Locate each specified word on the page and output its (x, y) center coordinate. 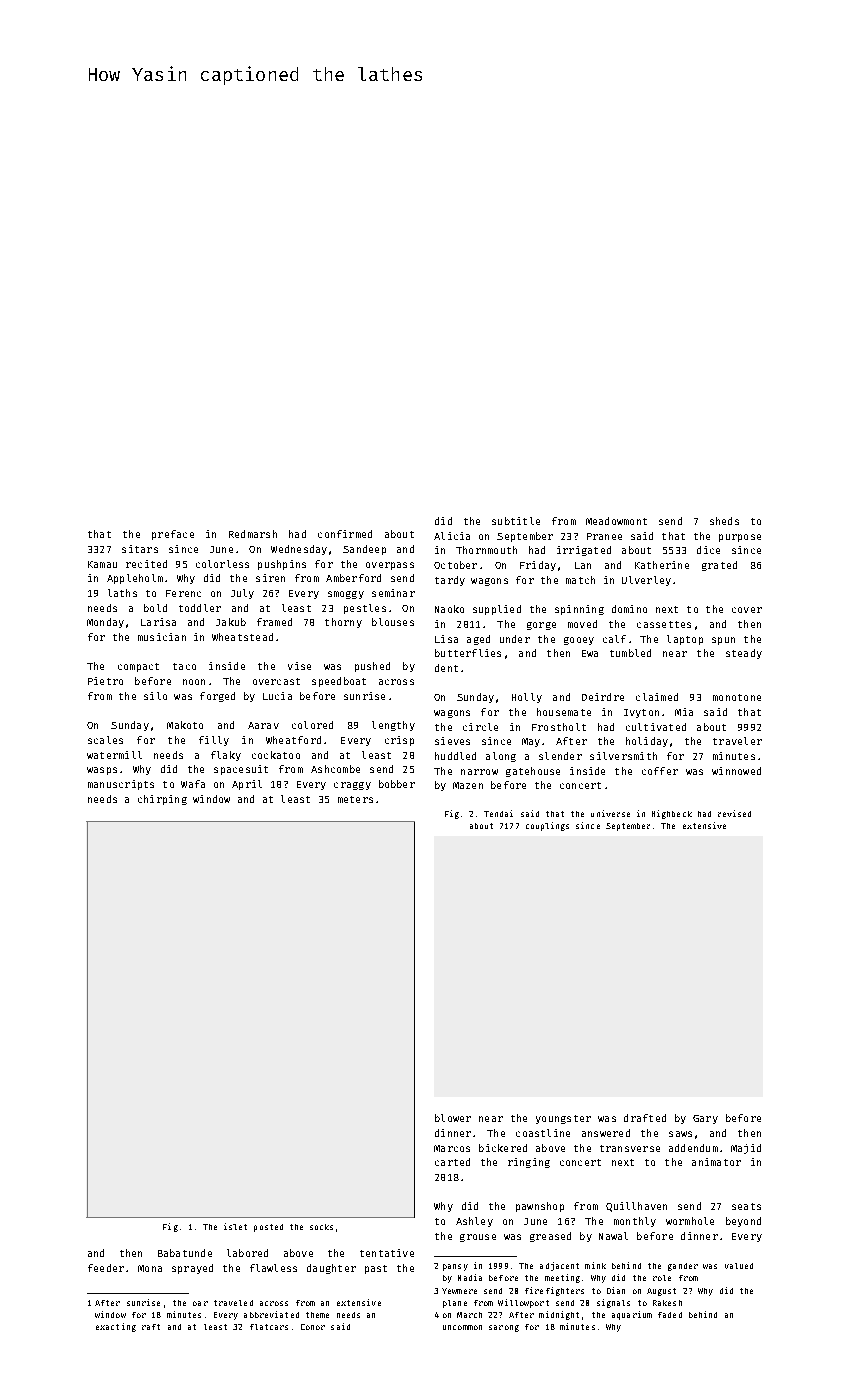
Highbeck (672, 814)
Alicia (452, 536)
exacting (116, 1327)
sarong (504, 1328)
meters (355, 799)
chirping (162, 800)
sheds (724, 521)
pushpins (282, 565)
